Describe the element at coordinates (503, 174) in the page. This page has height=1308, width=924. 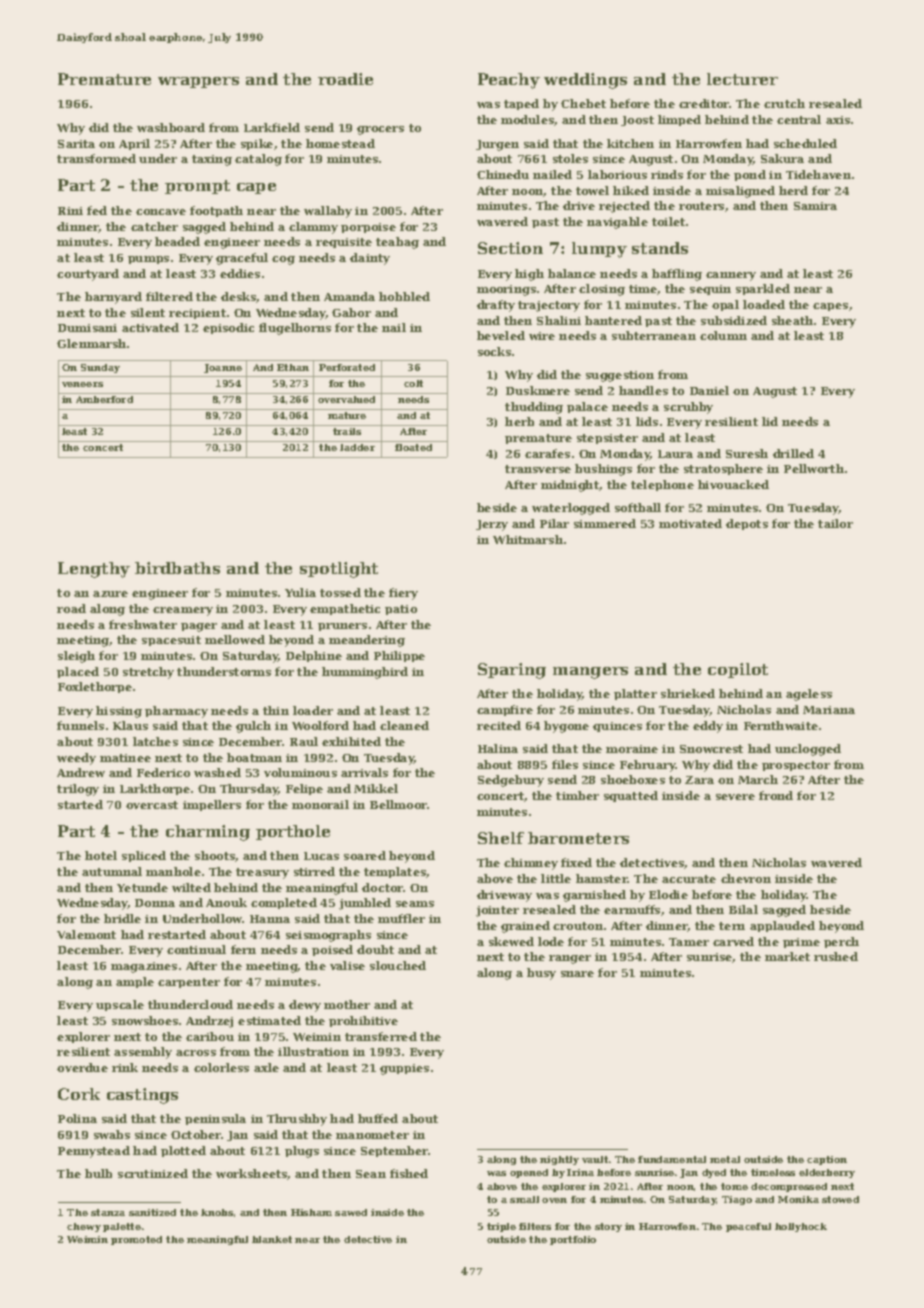
I see `Chinedu` at that location.
